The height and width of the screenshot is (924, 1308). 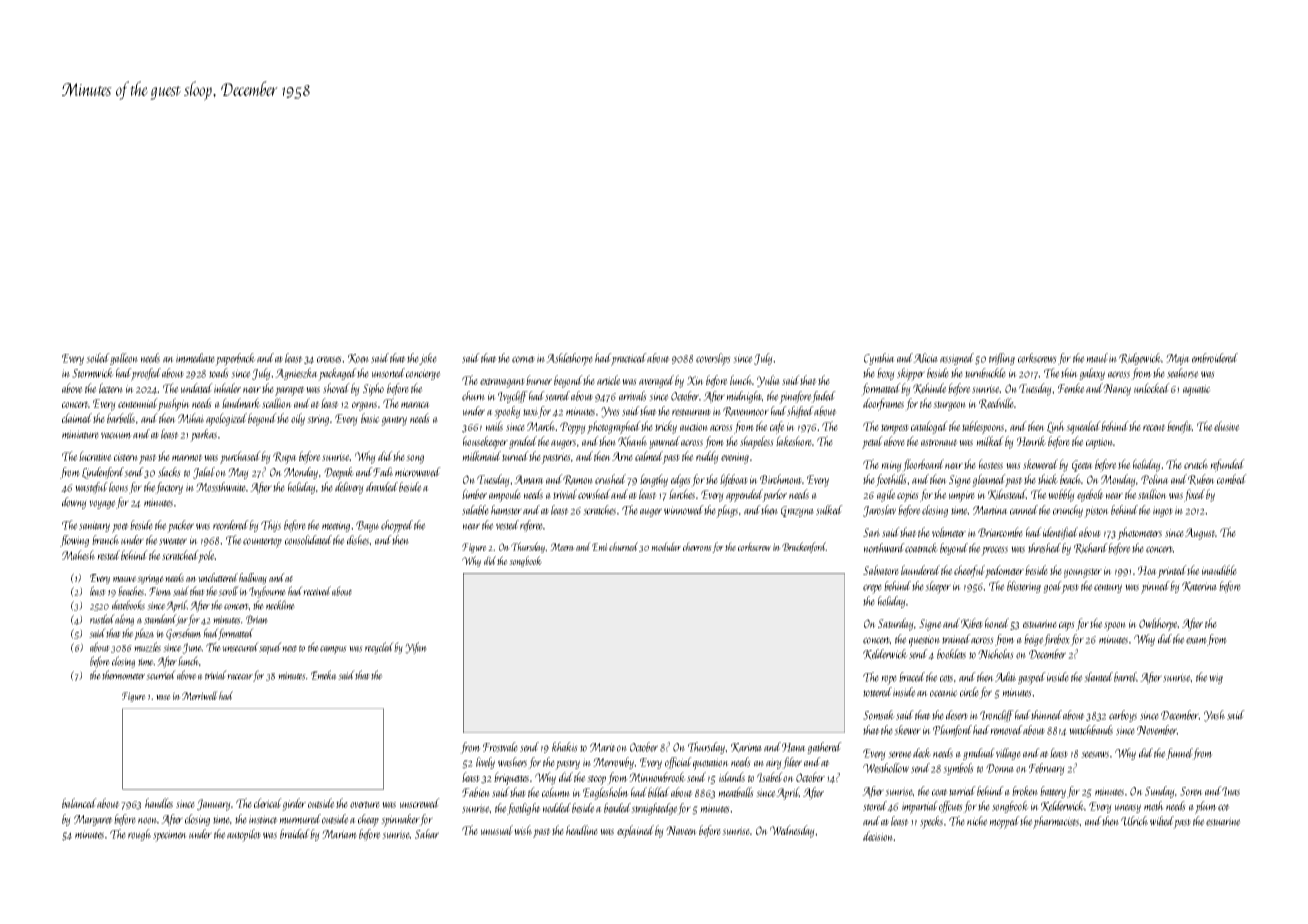 What do you see at coordinates (139, 835) in the screenshot?
I see `rough` at bounding box center [139, 835].
